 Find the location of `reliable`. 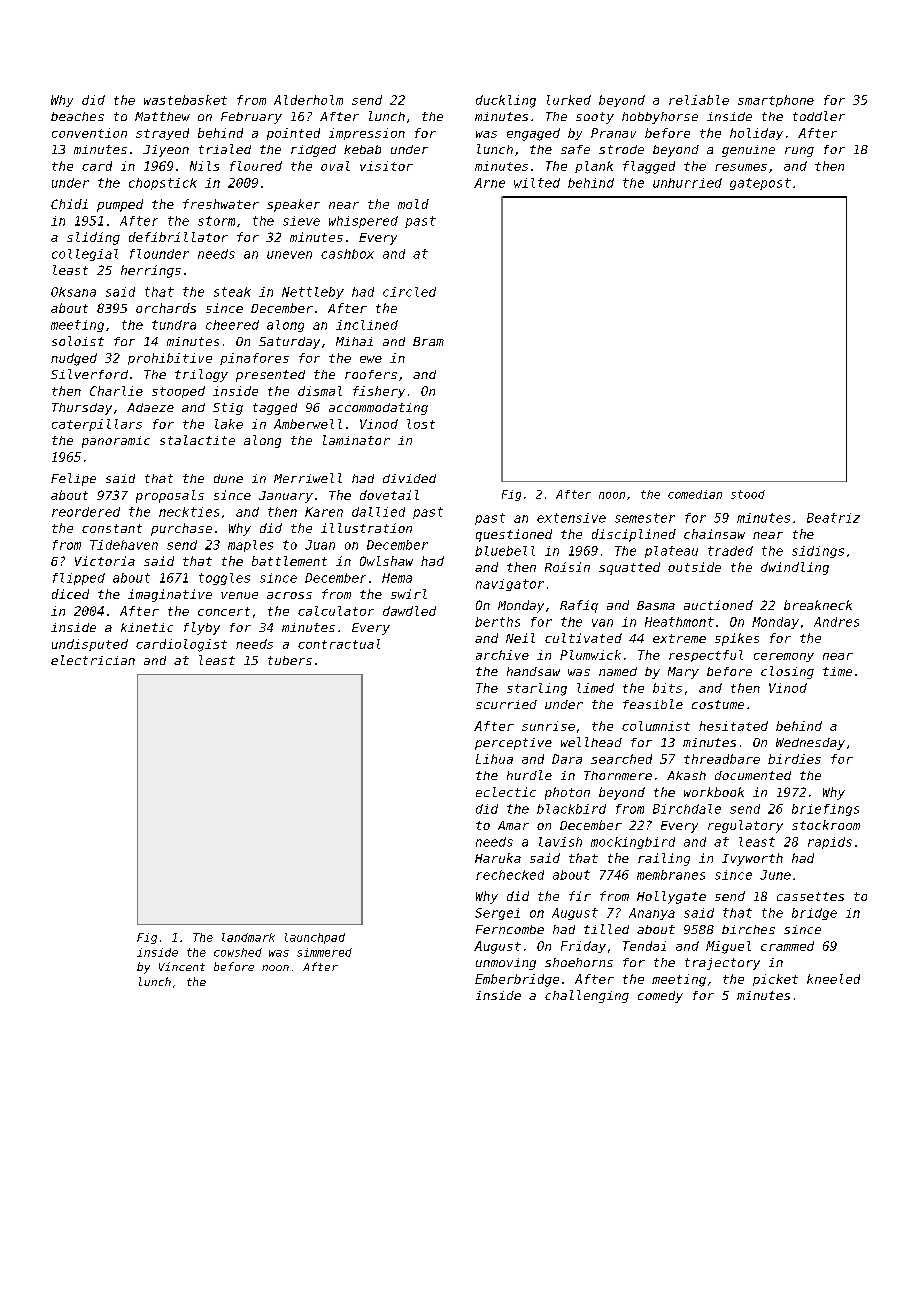

reliable is located at coordinates (699, 100).
